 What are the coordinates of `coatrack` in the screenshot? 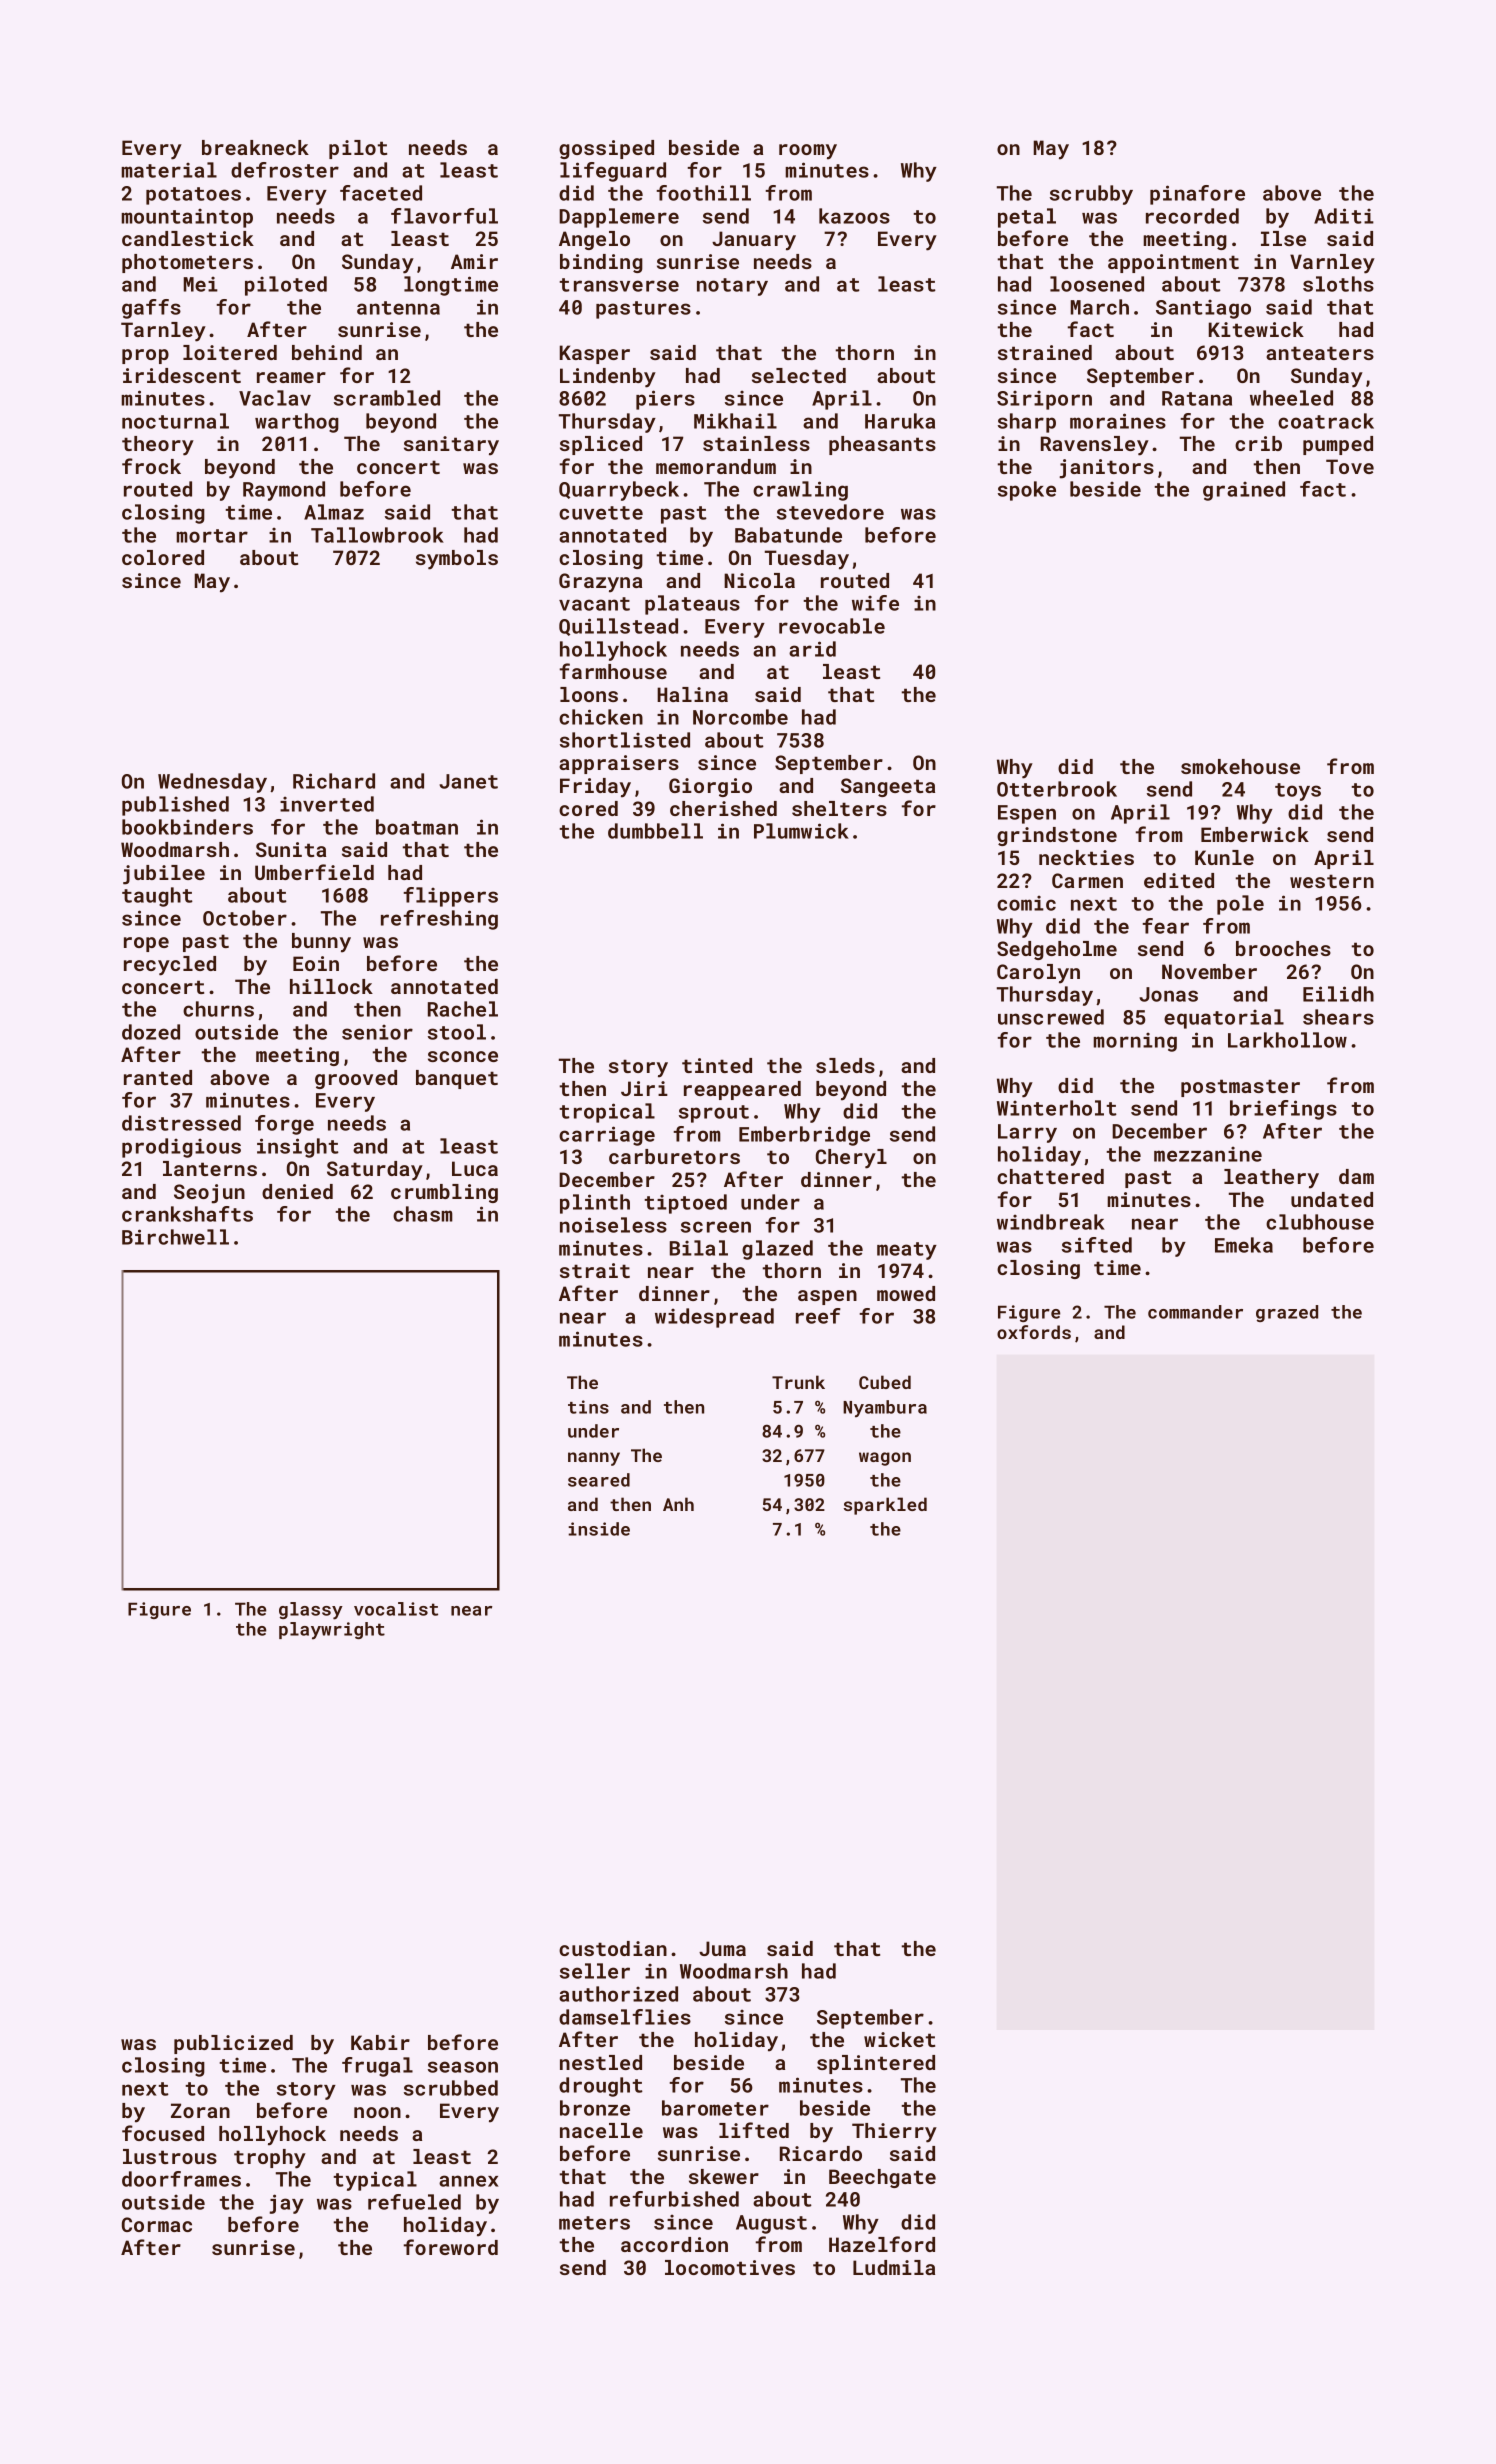 It's located at (1326, 421).
